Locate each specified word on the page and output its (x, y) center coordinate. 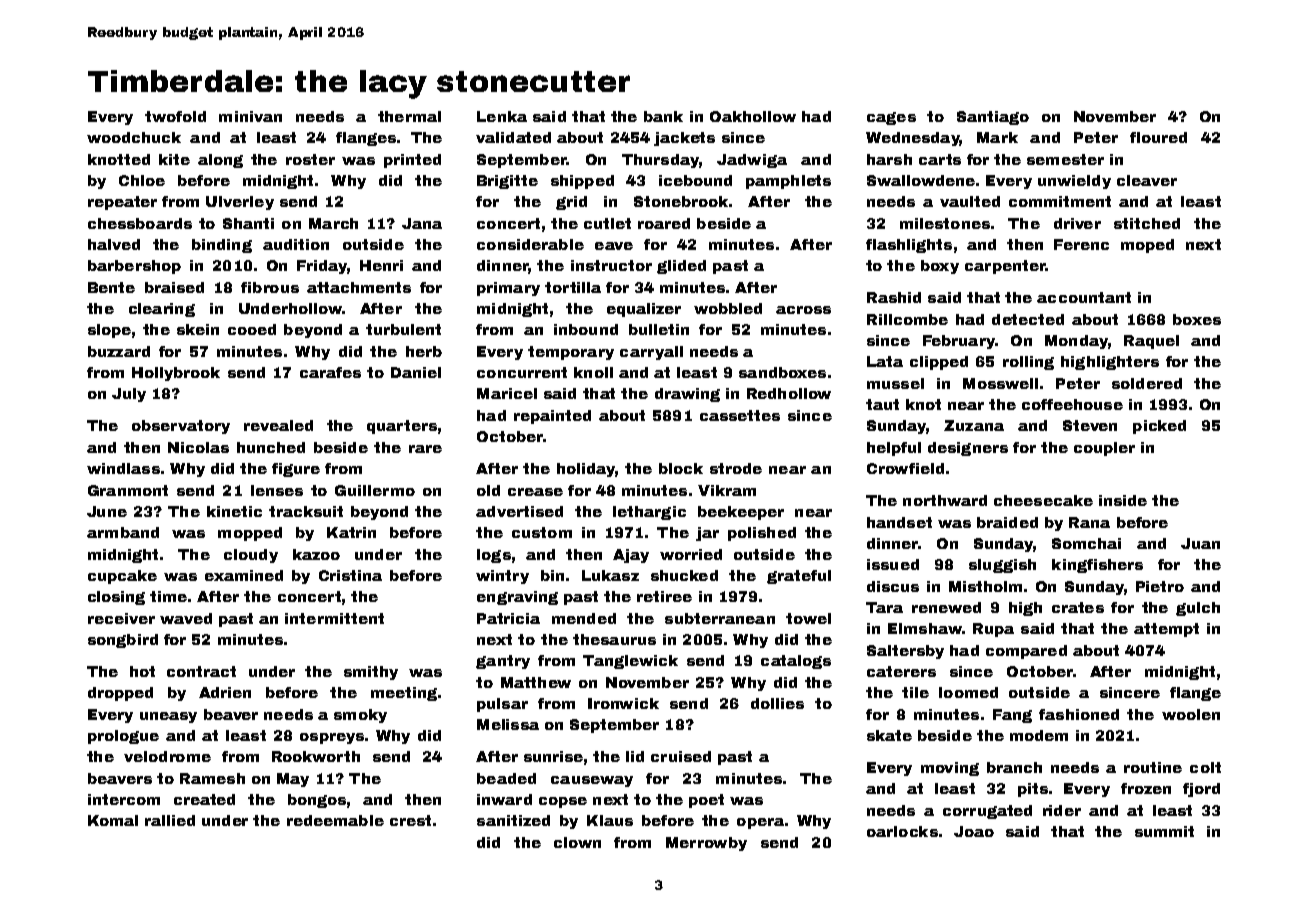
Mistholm (985, 586)
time (168, 596)
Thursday (660, 161)
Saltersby (905, 652)
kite (174, 159)
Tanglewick (630, 662)
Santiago (993, 118)
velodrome (167, 756)
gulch (1198, 609)
